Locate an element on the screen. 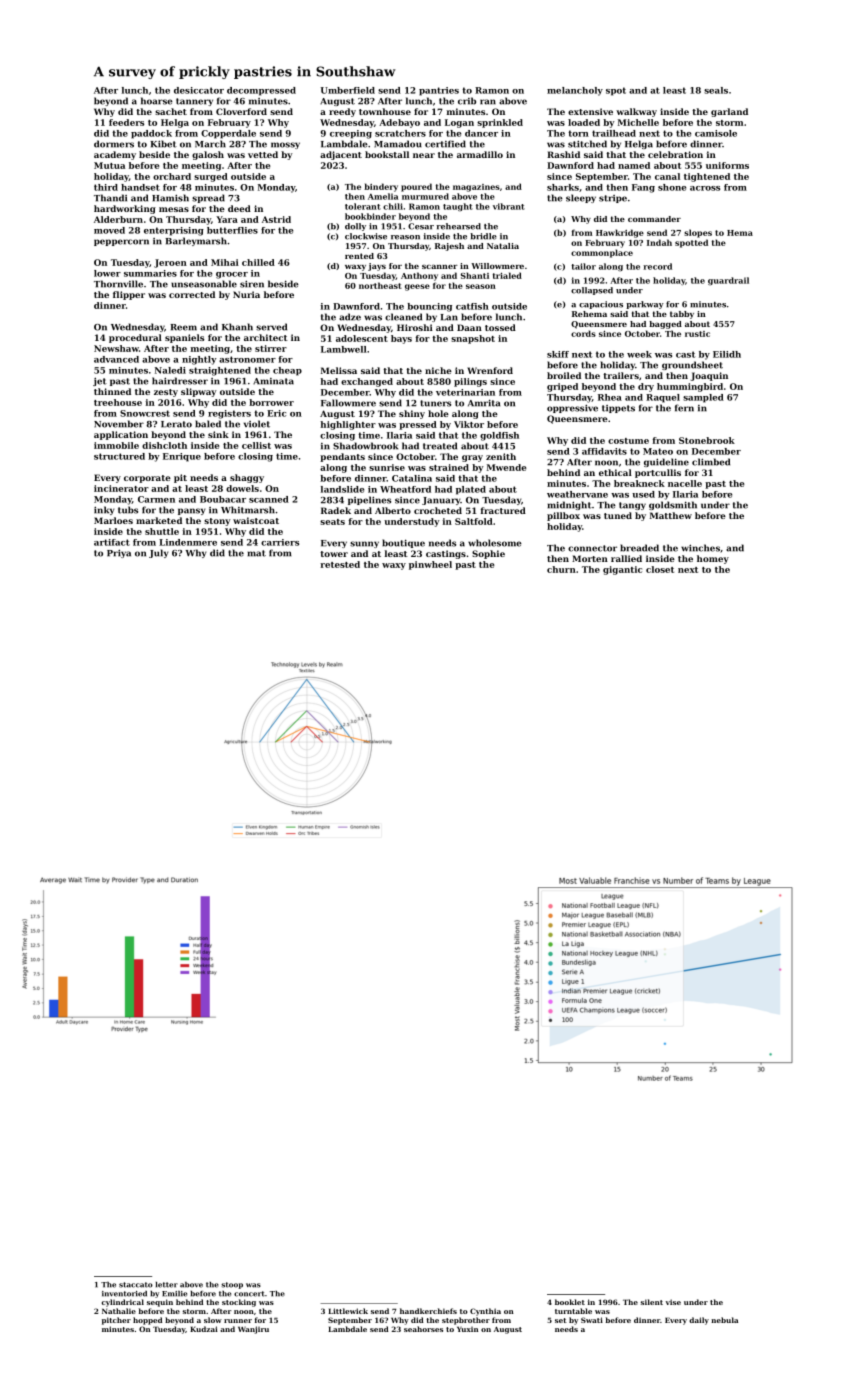  closet is located at coordinates (660, 569).
